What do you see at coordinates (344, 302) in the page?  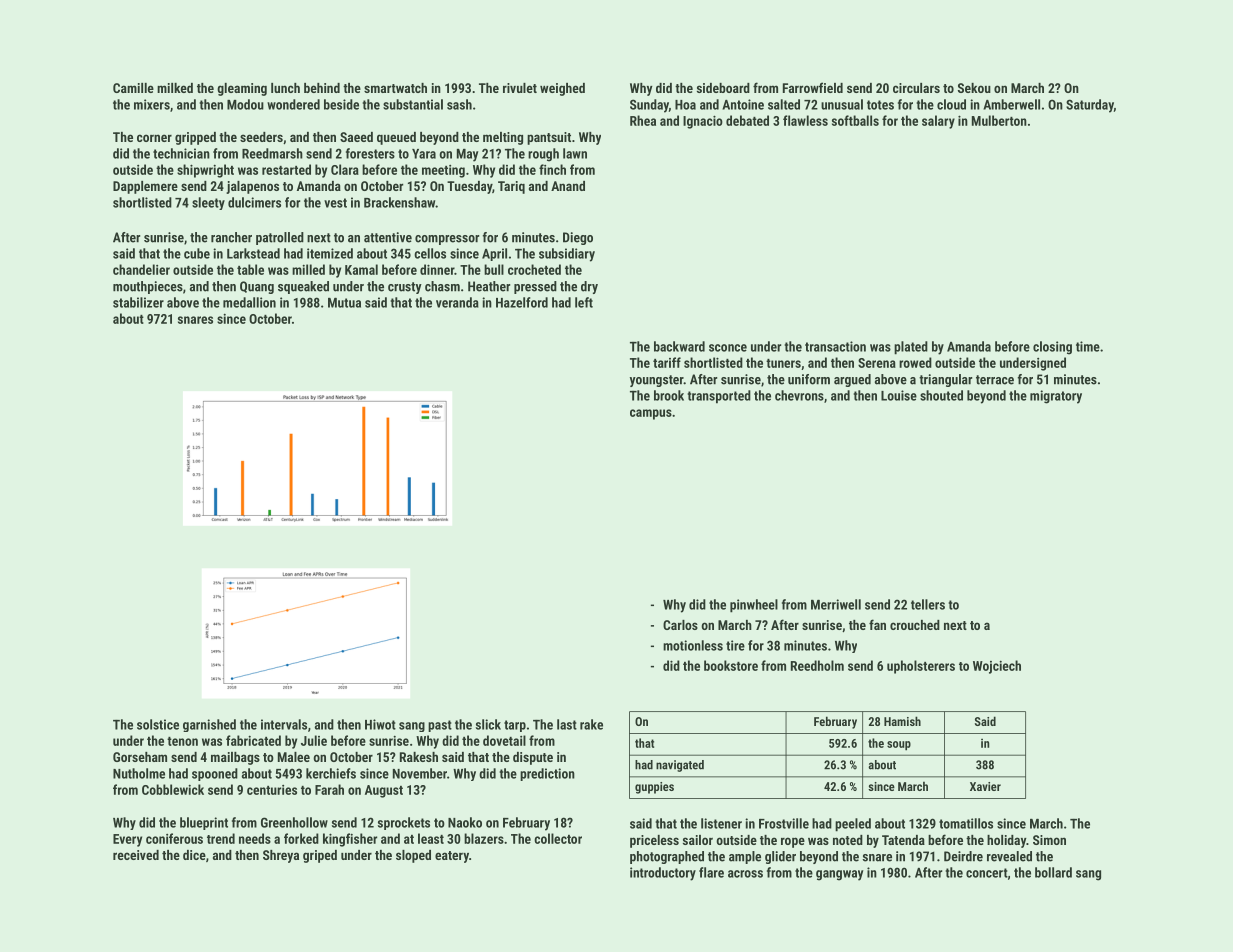 I see `Mutua` at bounding box center [344, 302].
